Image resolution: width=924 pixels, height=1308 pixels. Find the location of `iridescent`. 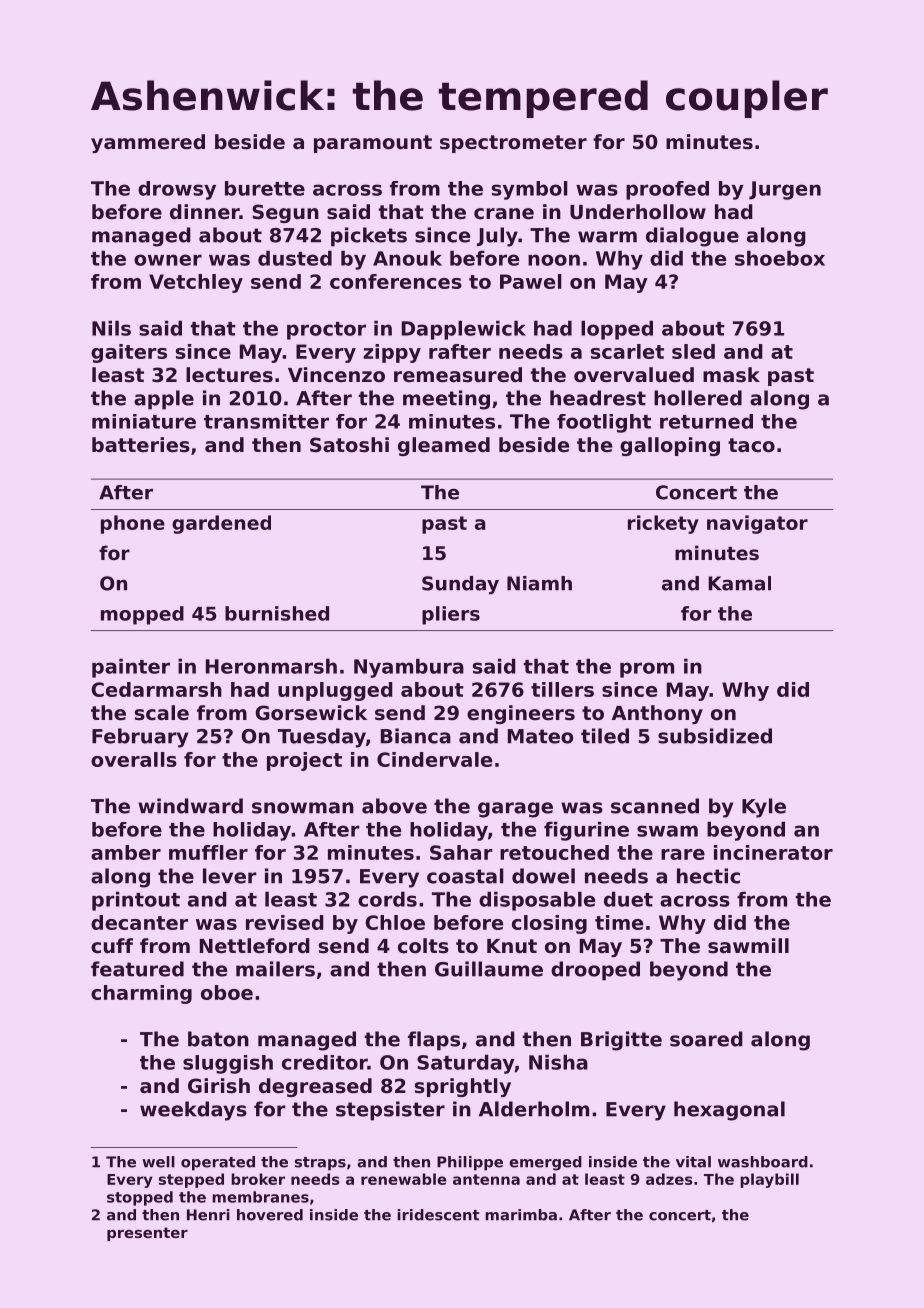

iridescent is located at coordinates (438, 1215).
